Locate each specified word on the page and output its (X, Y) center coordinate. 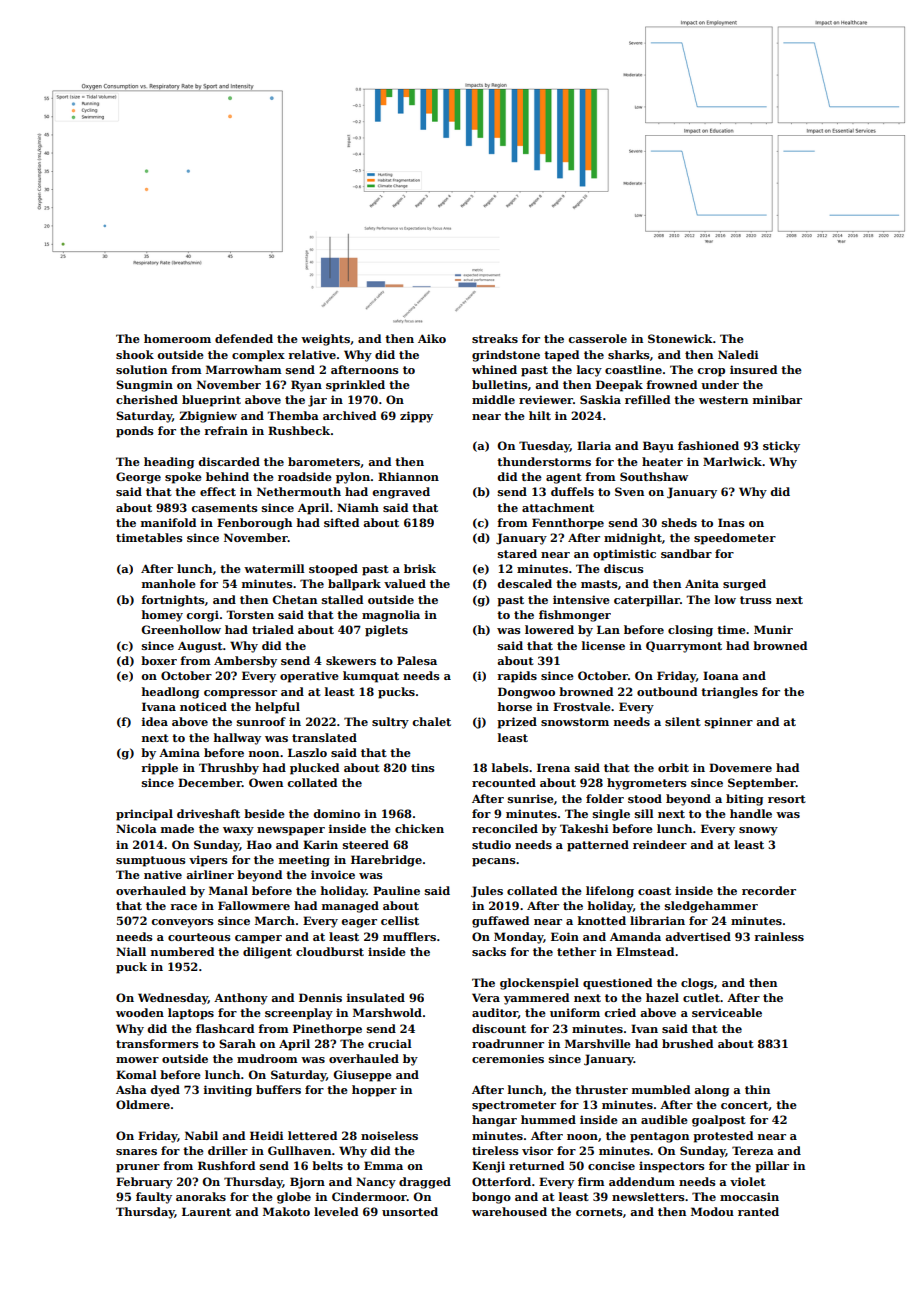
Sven (629, 491)
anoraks (201, 1196)
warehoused (509, 1211)
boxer (159, 660)
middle (493, 399)
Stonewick (680, 338)
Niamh (358, 507)
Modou (712, 1211)
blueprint (211, 401)
